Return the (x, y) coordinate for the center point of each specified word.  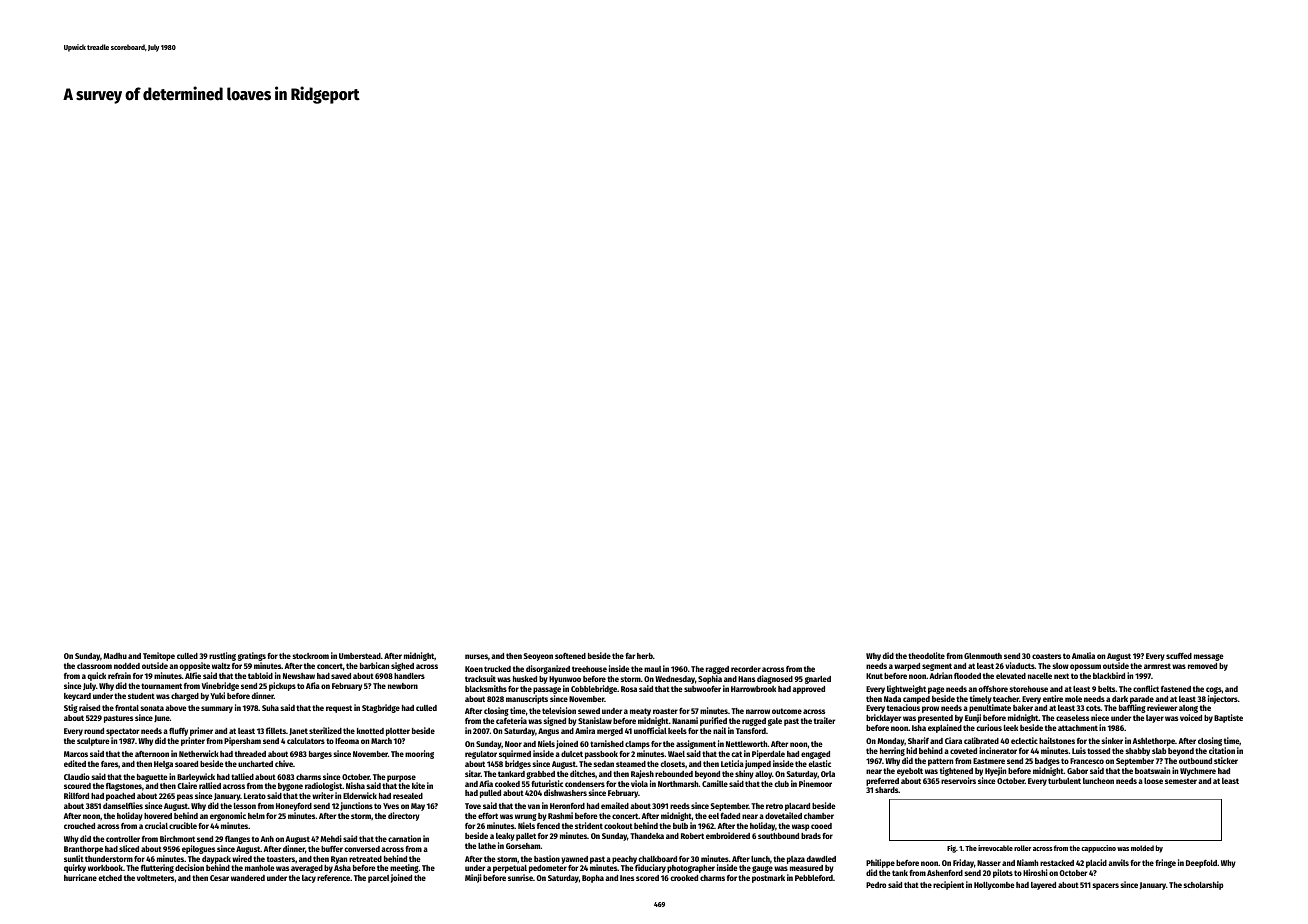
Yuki (217, 695)
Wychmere (1198, 772)
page (936, 690)
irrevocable (995, 848)
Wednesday (675, 680)
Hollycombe (994, 886)
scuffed (1179, 656)
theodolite (926, 655)
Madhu (115, 656)
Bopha (593, 879)
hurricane (80, 877)
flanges (237, 840)
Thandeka (647, 836)
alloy (763, 775)
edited (75, 763)
